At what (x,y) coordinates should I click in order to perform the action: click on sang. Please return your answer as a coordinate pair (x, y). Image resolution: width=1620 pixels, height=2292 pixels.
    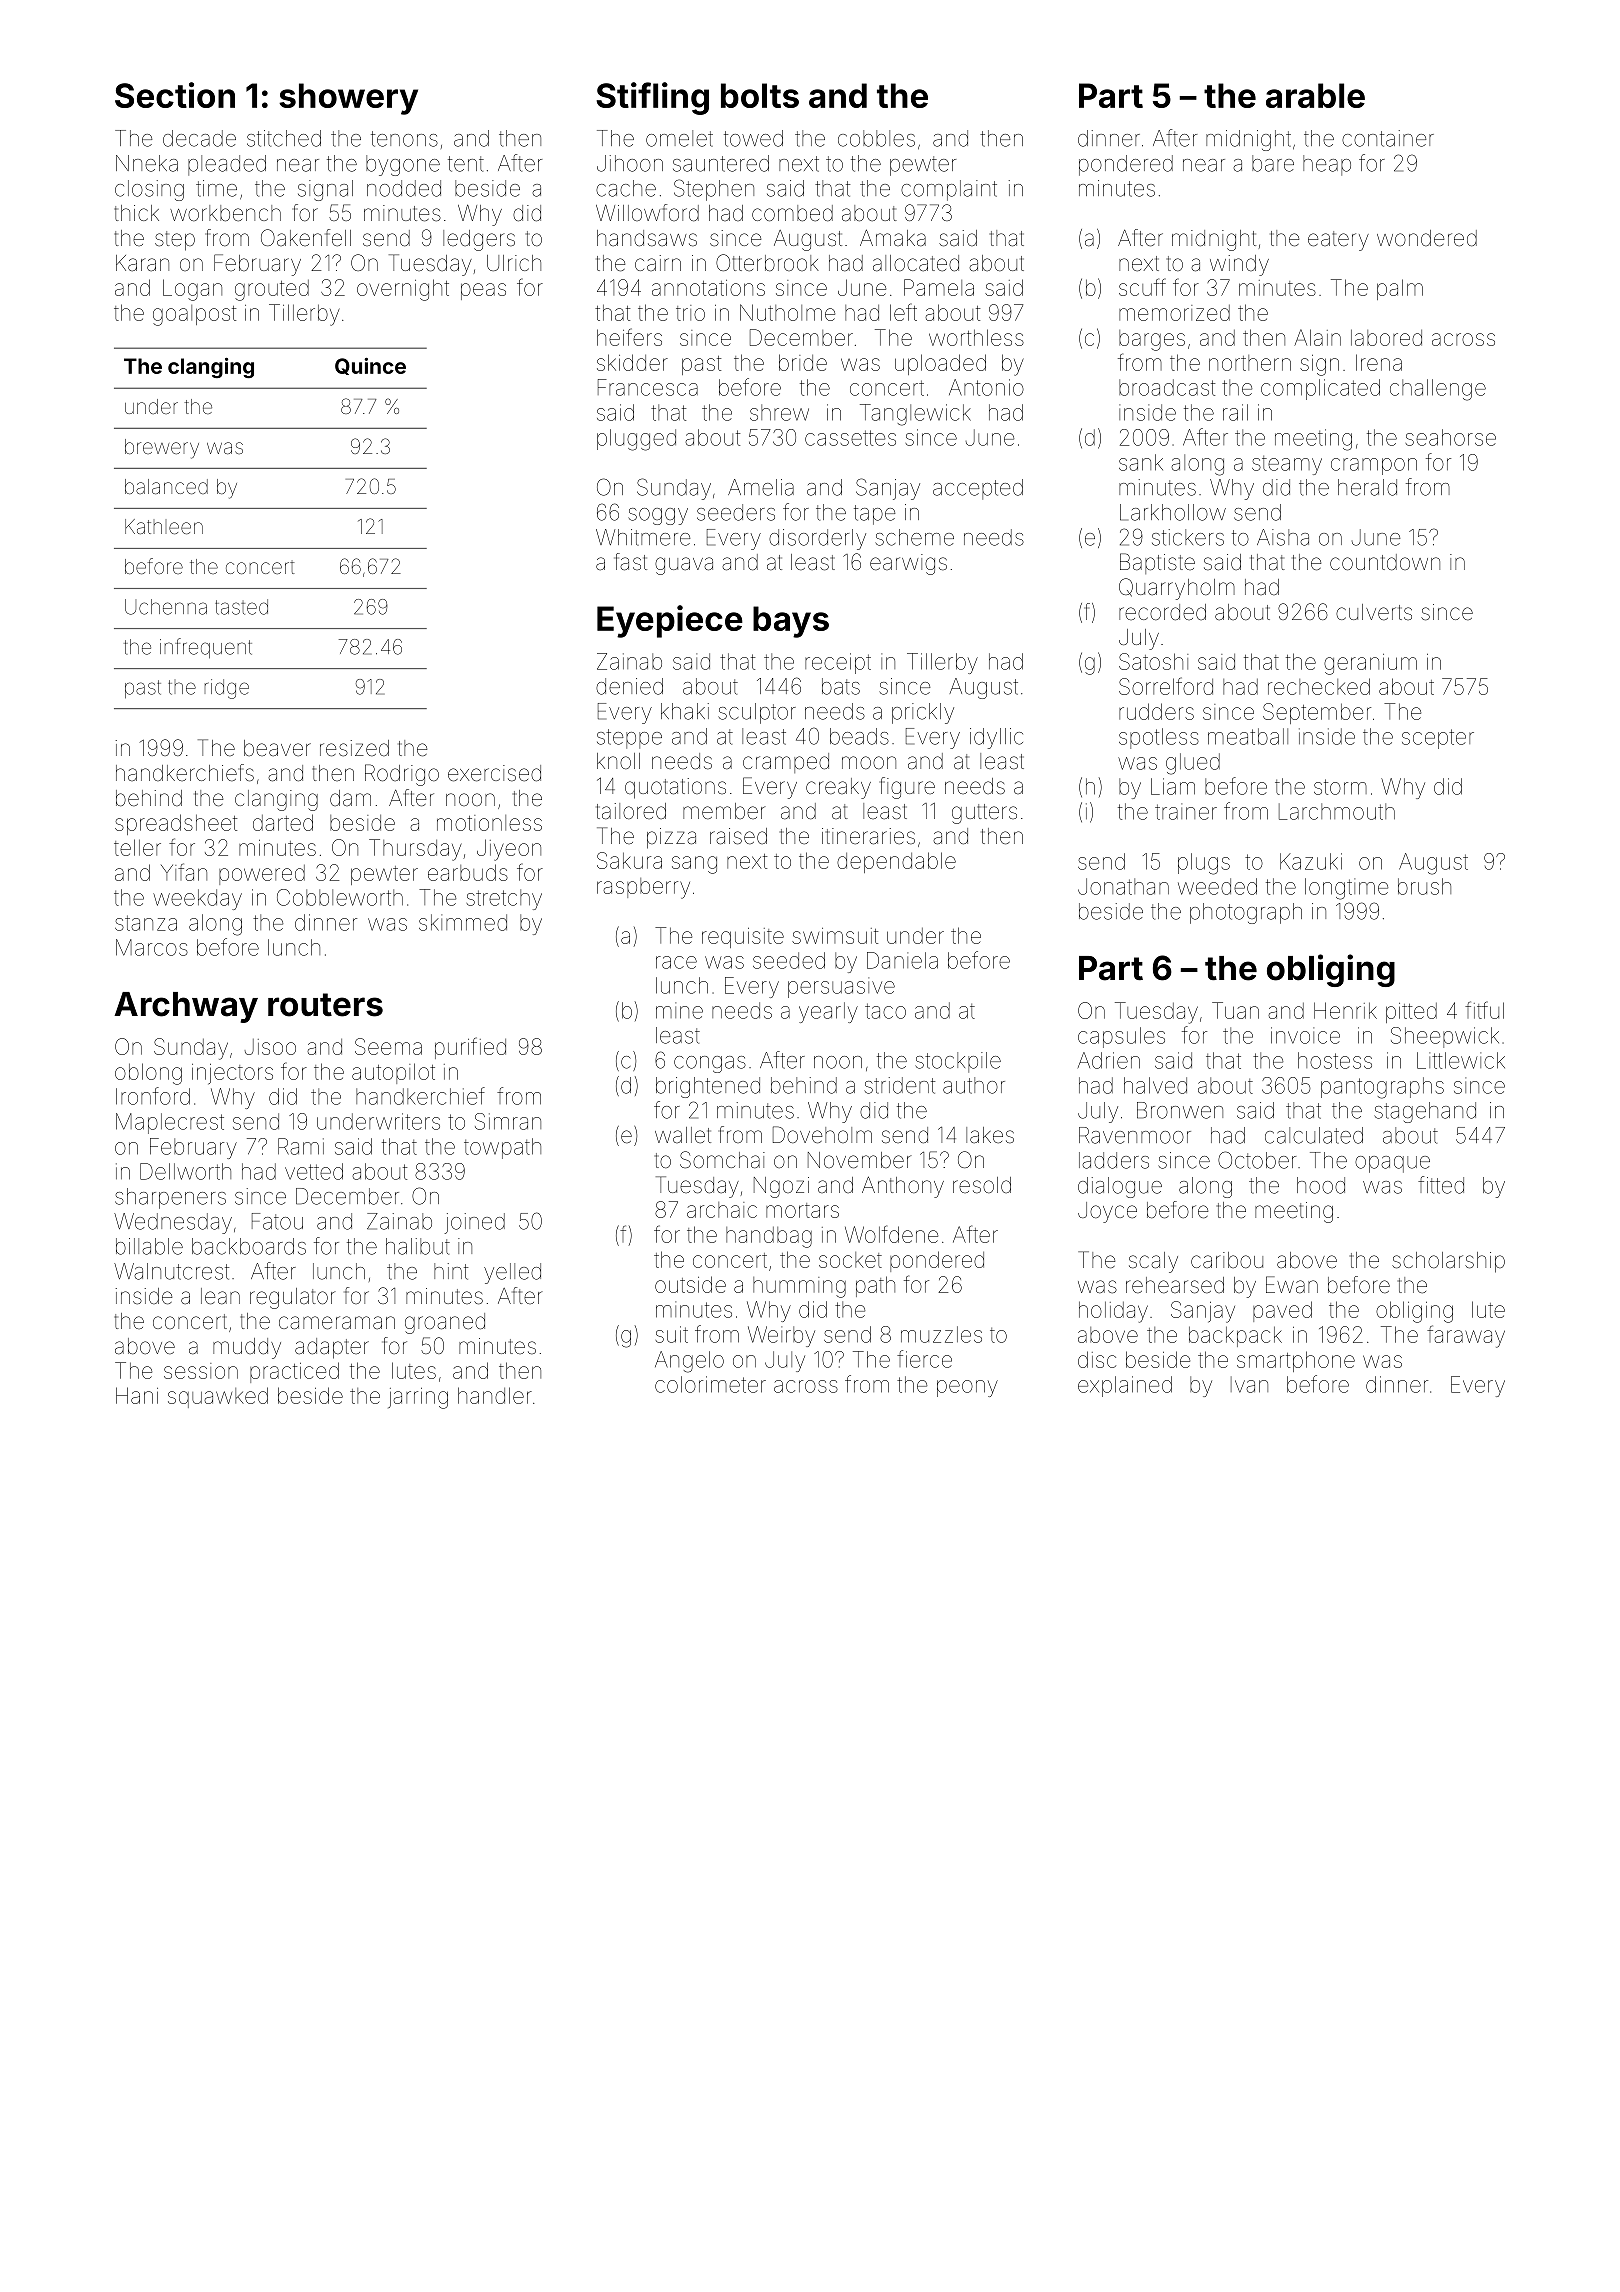
    Looking at the image, I should click on (694, 865).
